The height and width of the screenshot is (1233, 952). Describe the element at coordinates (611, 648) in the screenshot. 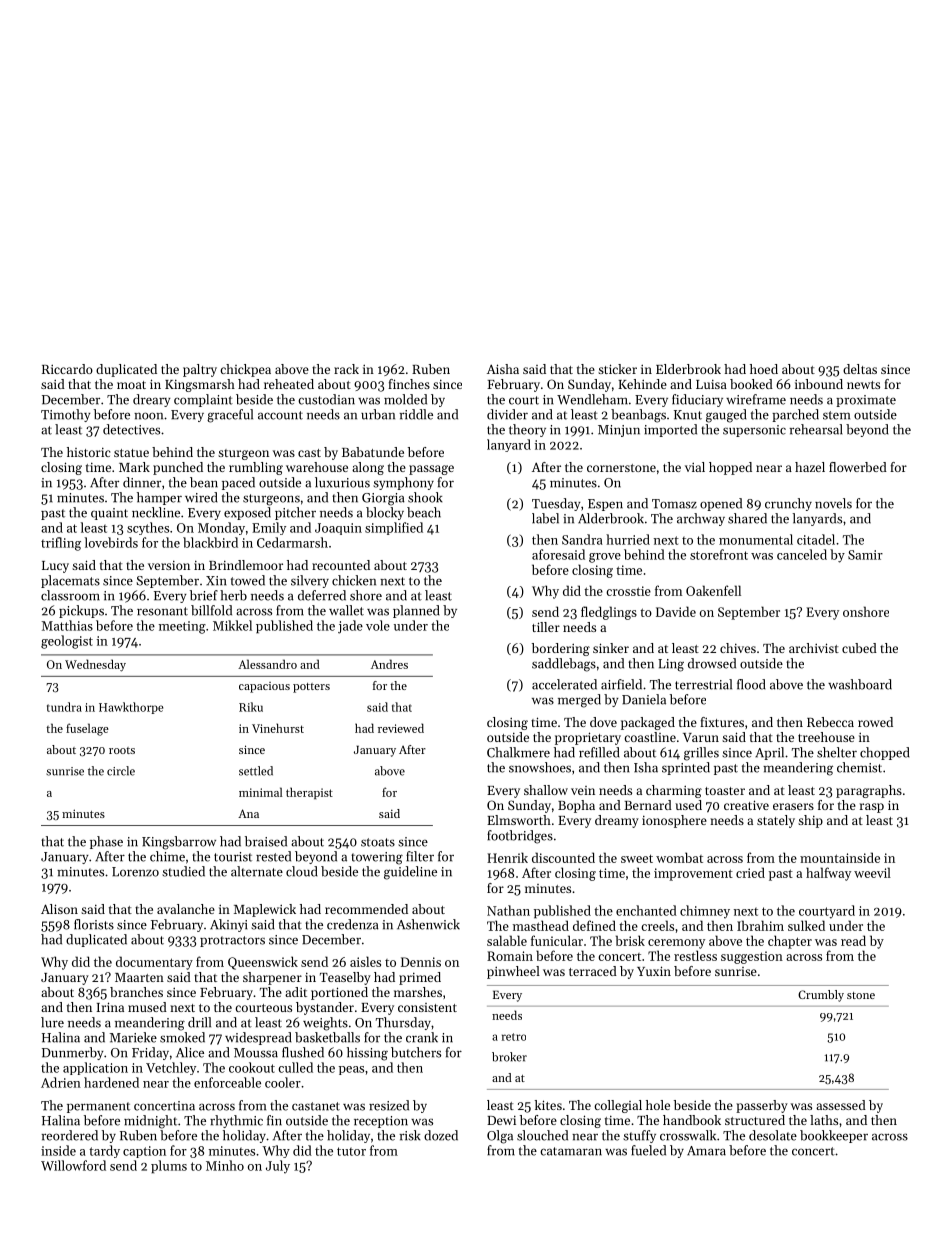

I see `sinker` at that location.
